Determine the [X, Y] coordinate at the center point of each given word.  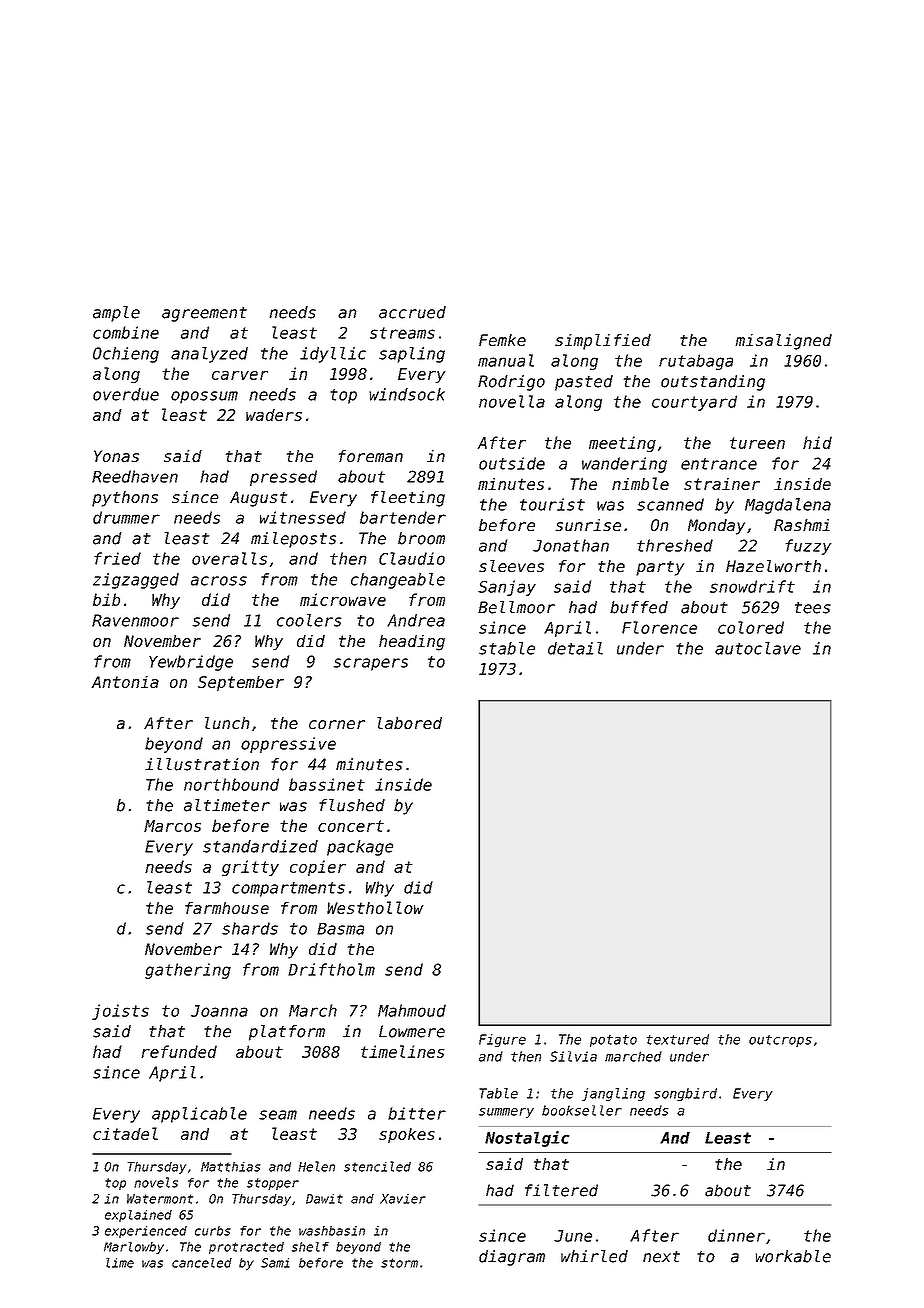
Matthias [230, 1167]
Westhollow [375, 907]
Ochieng [126, 355]
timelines [403, 1051]
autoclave [758, 648]
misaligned [783, 342]
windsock [407, 394]
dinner [736, 1235]
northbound [231, 784]
